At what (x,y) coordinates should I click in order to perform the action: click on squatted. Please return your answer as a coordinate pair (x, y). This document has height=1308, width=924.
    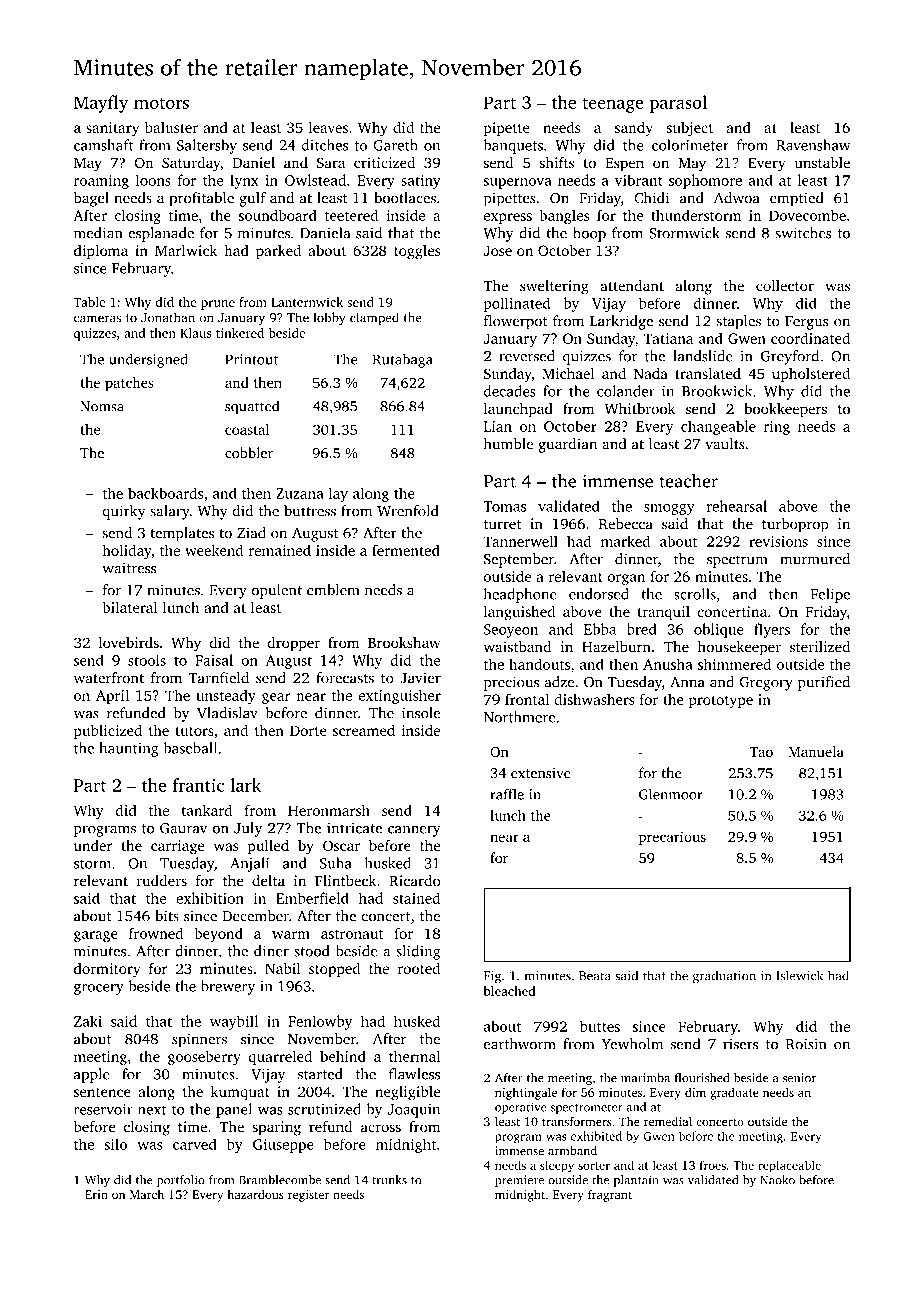
    Looking at the image, I should click on (252, 407).
